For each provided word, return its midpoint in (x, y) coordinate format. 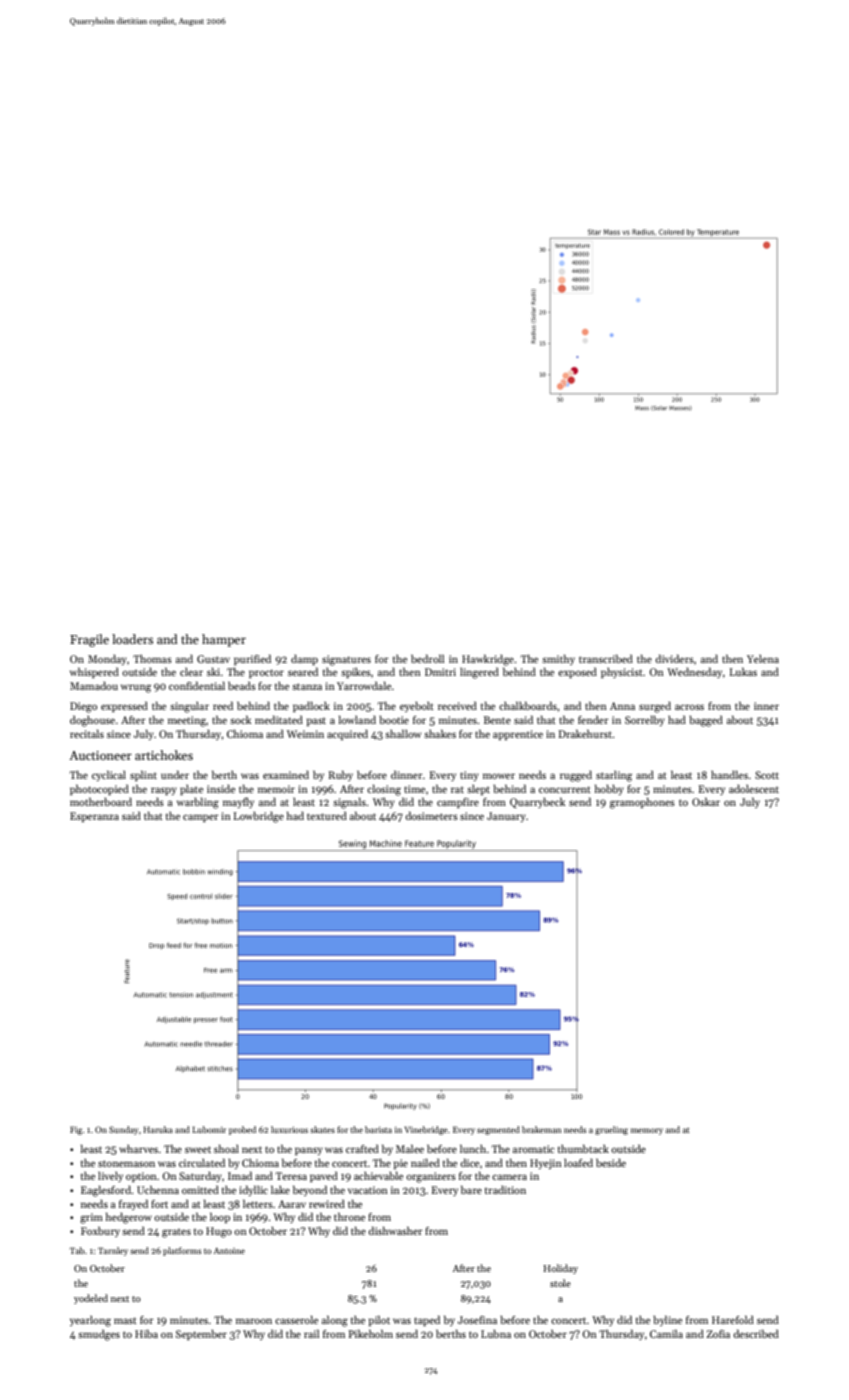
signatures (346, 660)
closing (384, 790)
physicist (622, 673)
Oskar (706, 801)
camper (201, 818)
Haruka (158, 1129)
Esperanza (94, 817)
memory (647, 1131)
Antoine (229, 1251)
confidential (197, 685)
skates (322, 1129)
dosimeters (431, 815)
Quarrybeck (537, 802)
